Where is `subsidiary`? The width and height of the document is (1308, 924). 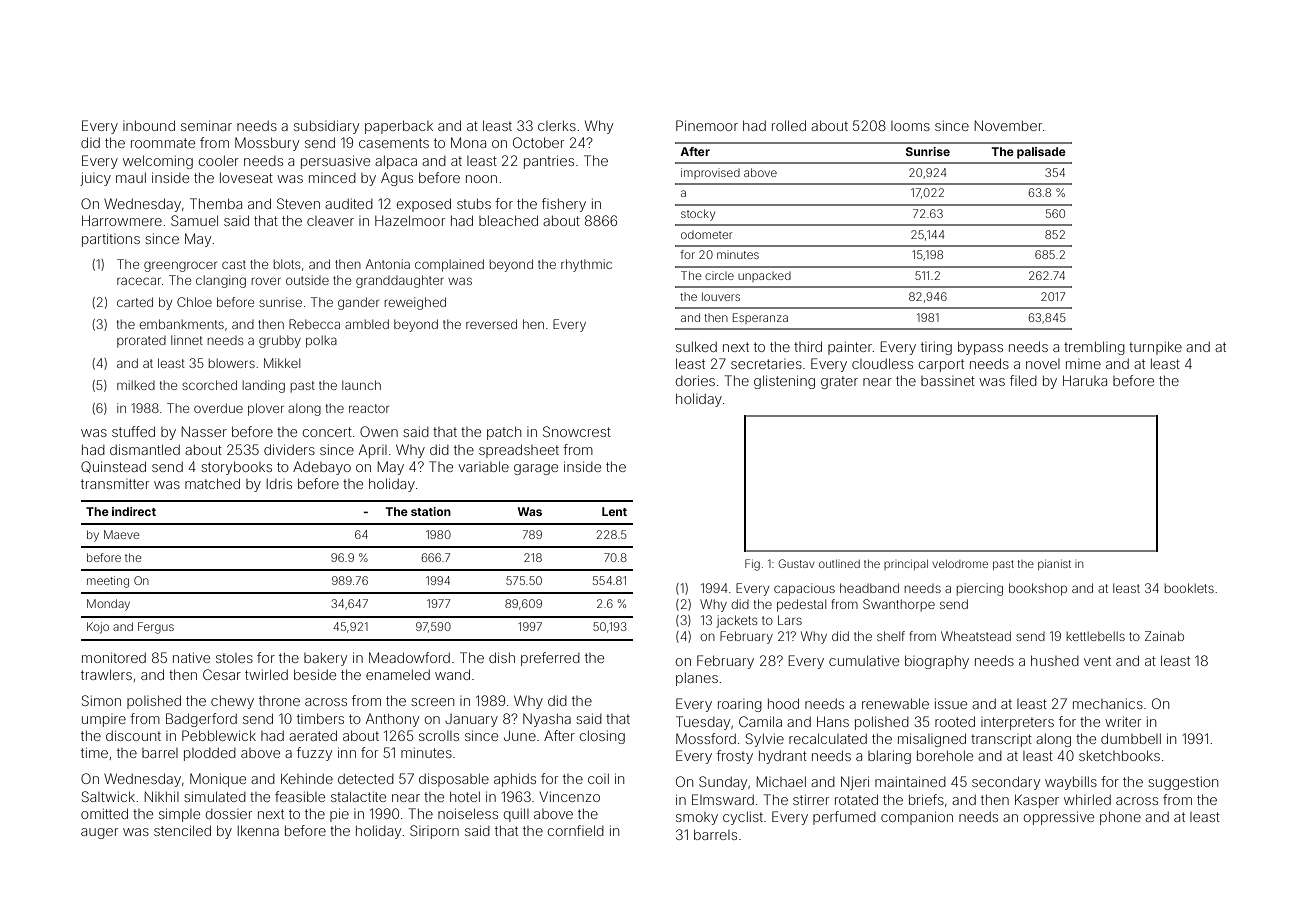
subsidiary is located at coordinates (326, 127).
